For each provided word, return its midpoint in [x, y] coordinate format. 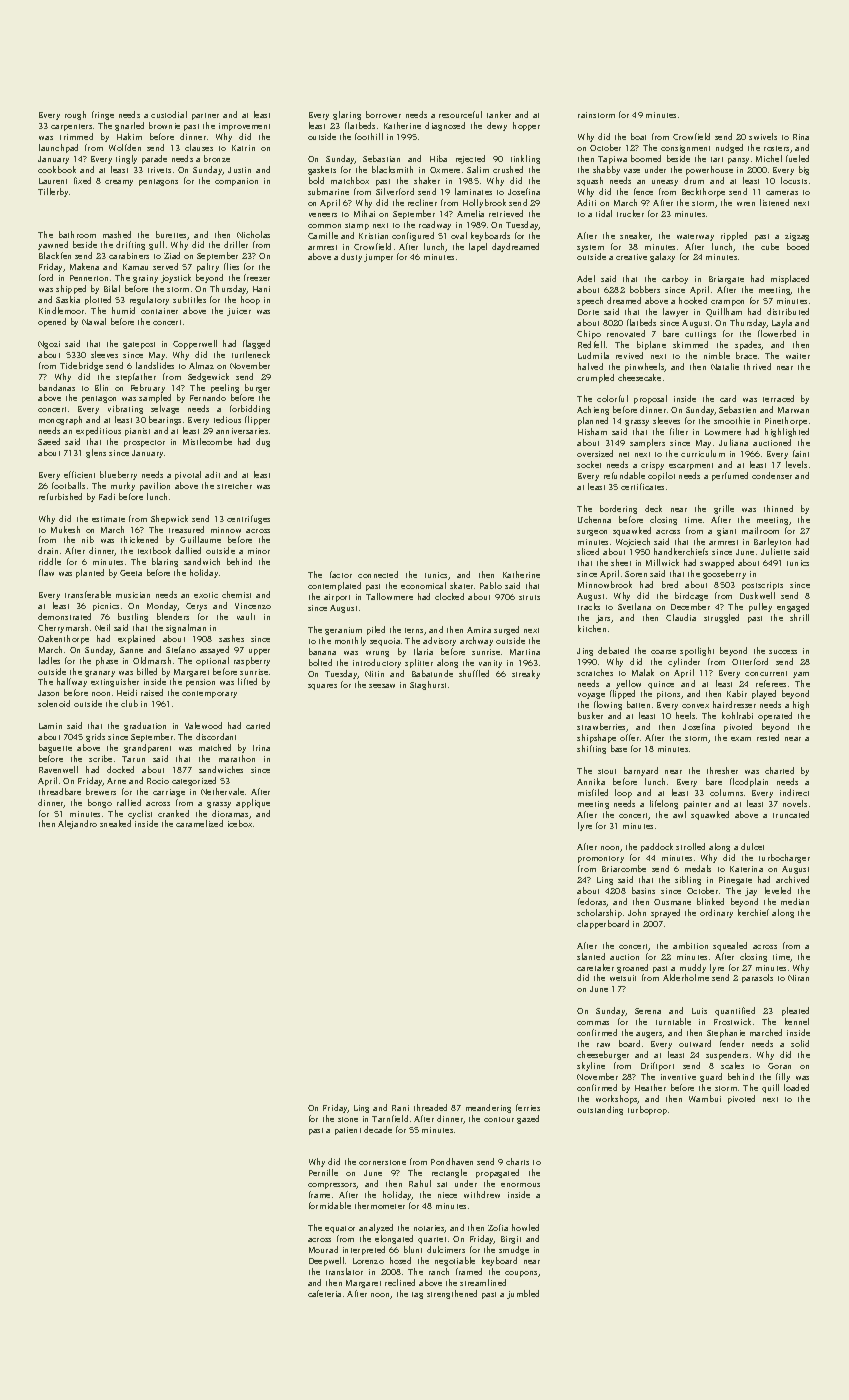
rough [75, 115]
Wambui [705, 1098]
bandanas [57, 387]
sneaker [635, 236]
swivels [763, 136]
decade [378, 1129]
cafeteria [324, 1293]
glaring [347, 115]
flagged [256, 344]
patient [348, 1131]
